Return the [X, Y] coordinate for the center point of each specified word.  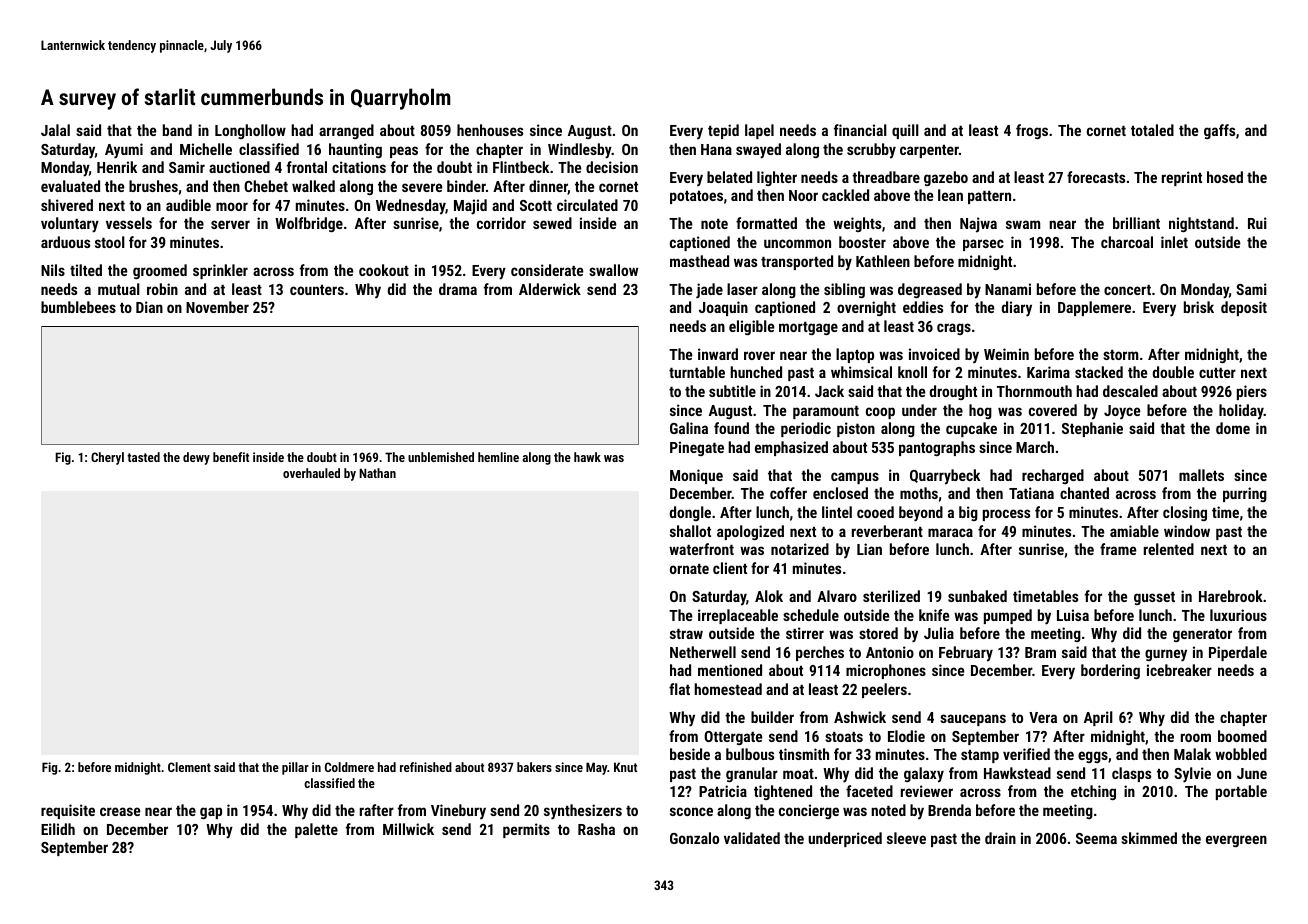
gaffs [1219, 131]
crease [120, 811]
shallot [690, 531]
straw [686, 634]
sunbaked [977, 596]
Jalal [55, 130]
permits [526, 830]
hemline [498, 457]
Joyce [1122, 412]
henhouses [490, 130]
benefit [231, 457]
